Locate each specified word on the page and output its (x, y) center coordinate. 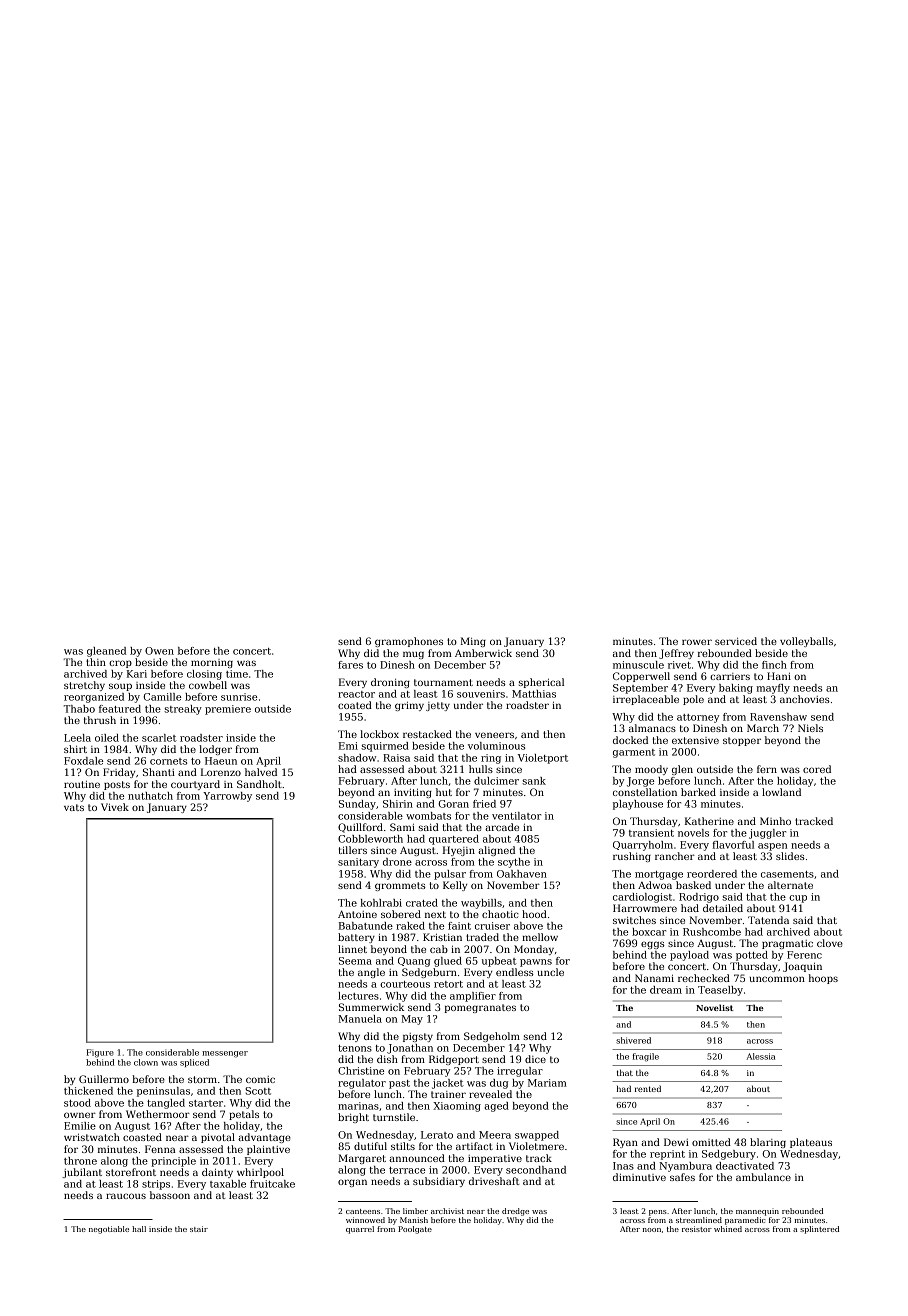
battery (356, 938)
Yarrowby (227, 797)
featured (120, 709)
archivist (447, 1211)
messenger (225, 1054)
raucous (126, 1196)
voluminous (496, 746)
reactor (356, 694)
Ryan (625, 1143)
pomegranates (480, 1008)
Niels (810, 728)
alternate (790, 885)
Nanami (654, 978)
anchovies (805, 699)
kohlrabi (381, 903)
